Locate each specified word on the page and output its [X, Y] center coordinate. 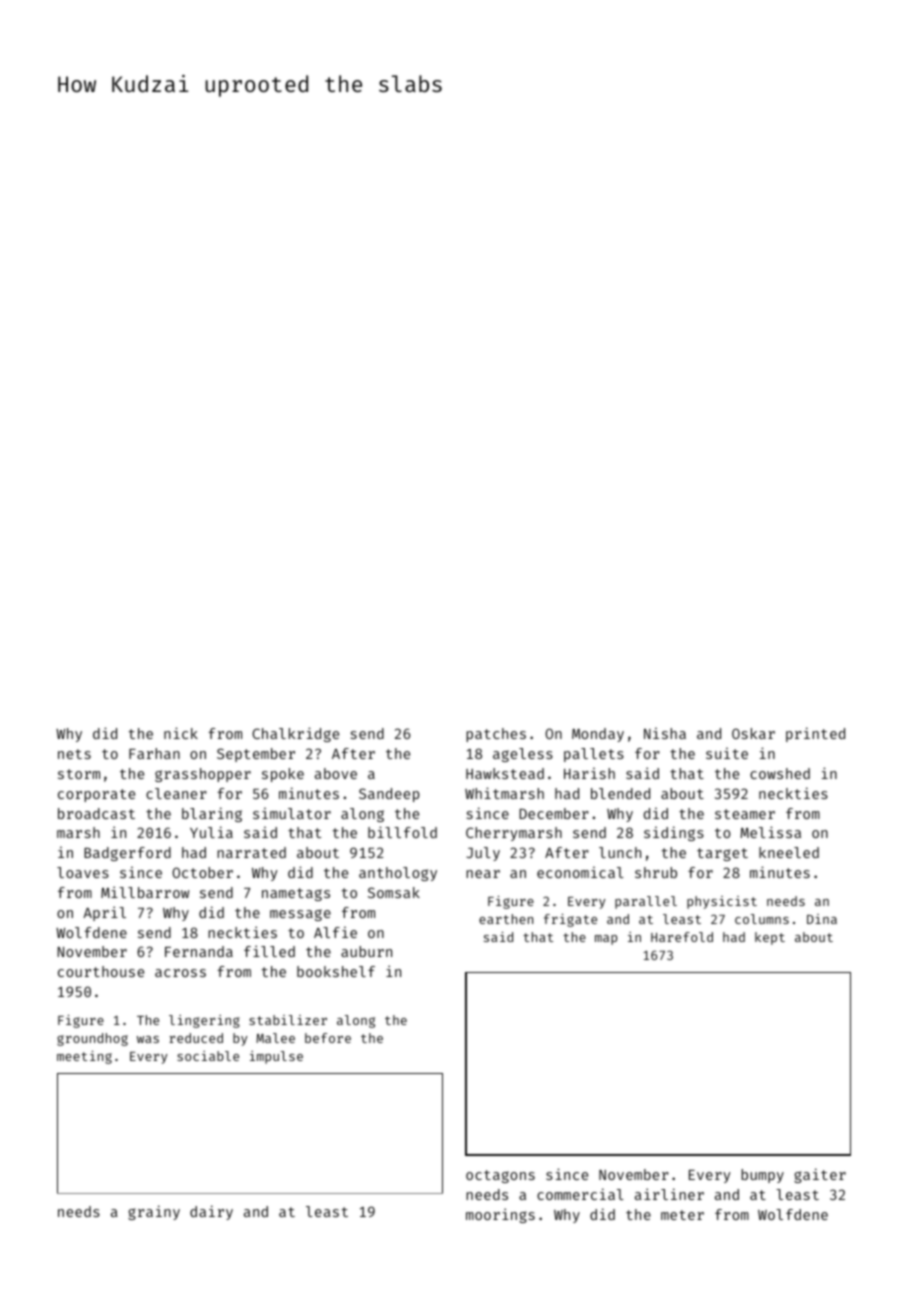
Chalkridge [295, 734]
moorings [500, 1215]
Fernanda [199, 951]
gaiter [820, 1175]
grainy [154, 1212]
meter [682, 1215]
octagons [500, 1176]
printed [815, 734]
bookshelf [336, 971]
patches [496, 735]
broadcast [96, 813]
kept [770, 938]
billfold [402, 832]
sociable [208, 1056]
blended [620, 793]
